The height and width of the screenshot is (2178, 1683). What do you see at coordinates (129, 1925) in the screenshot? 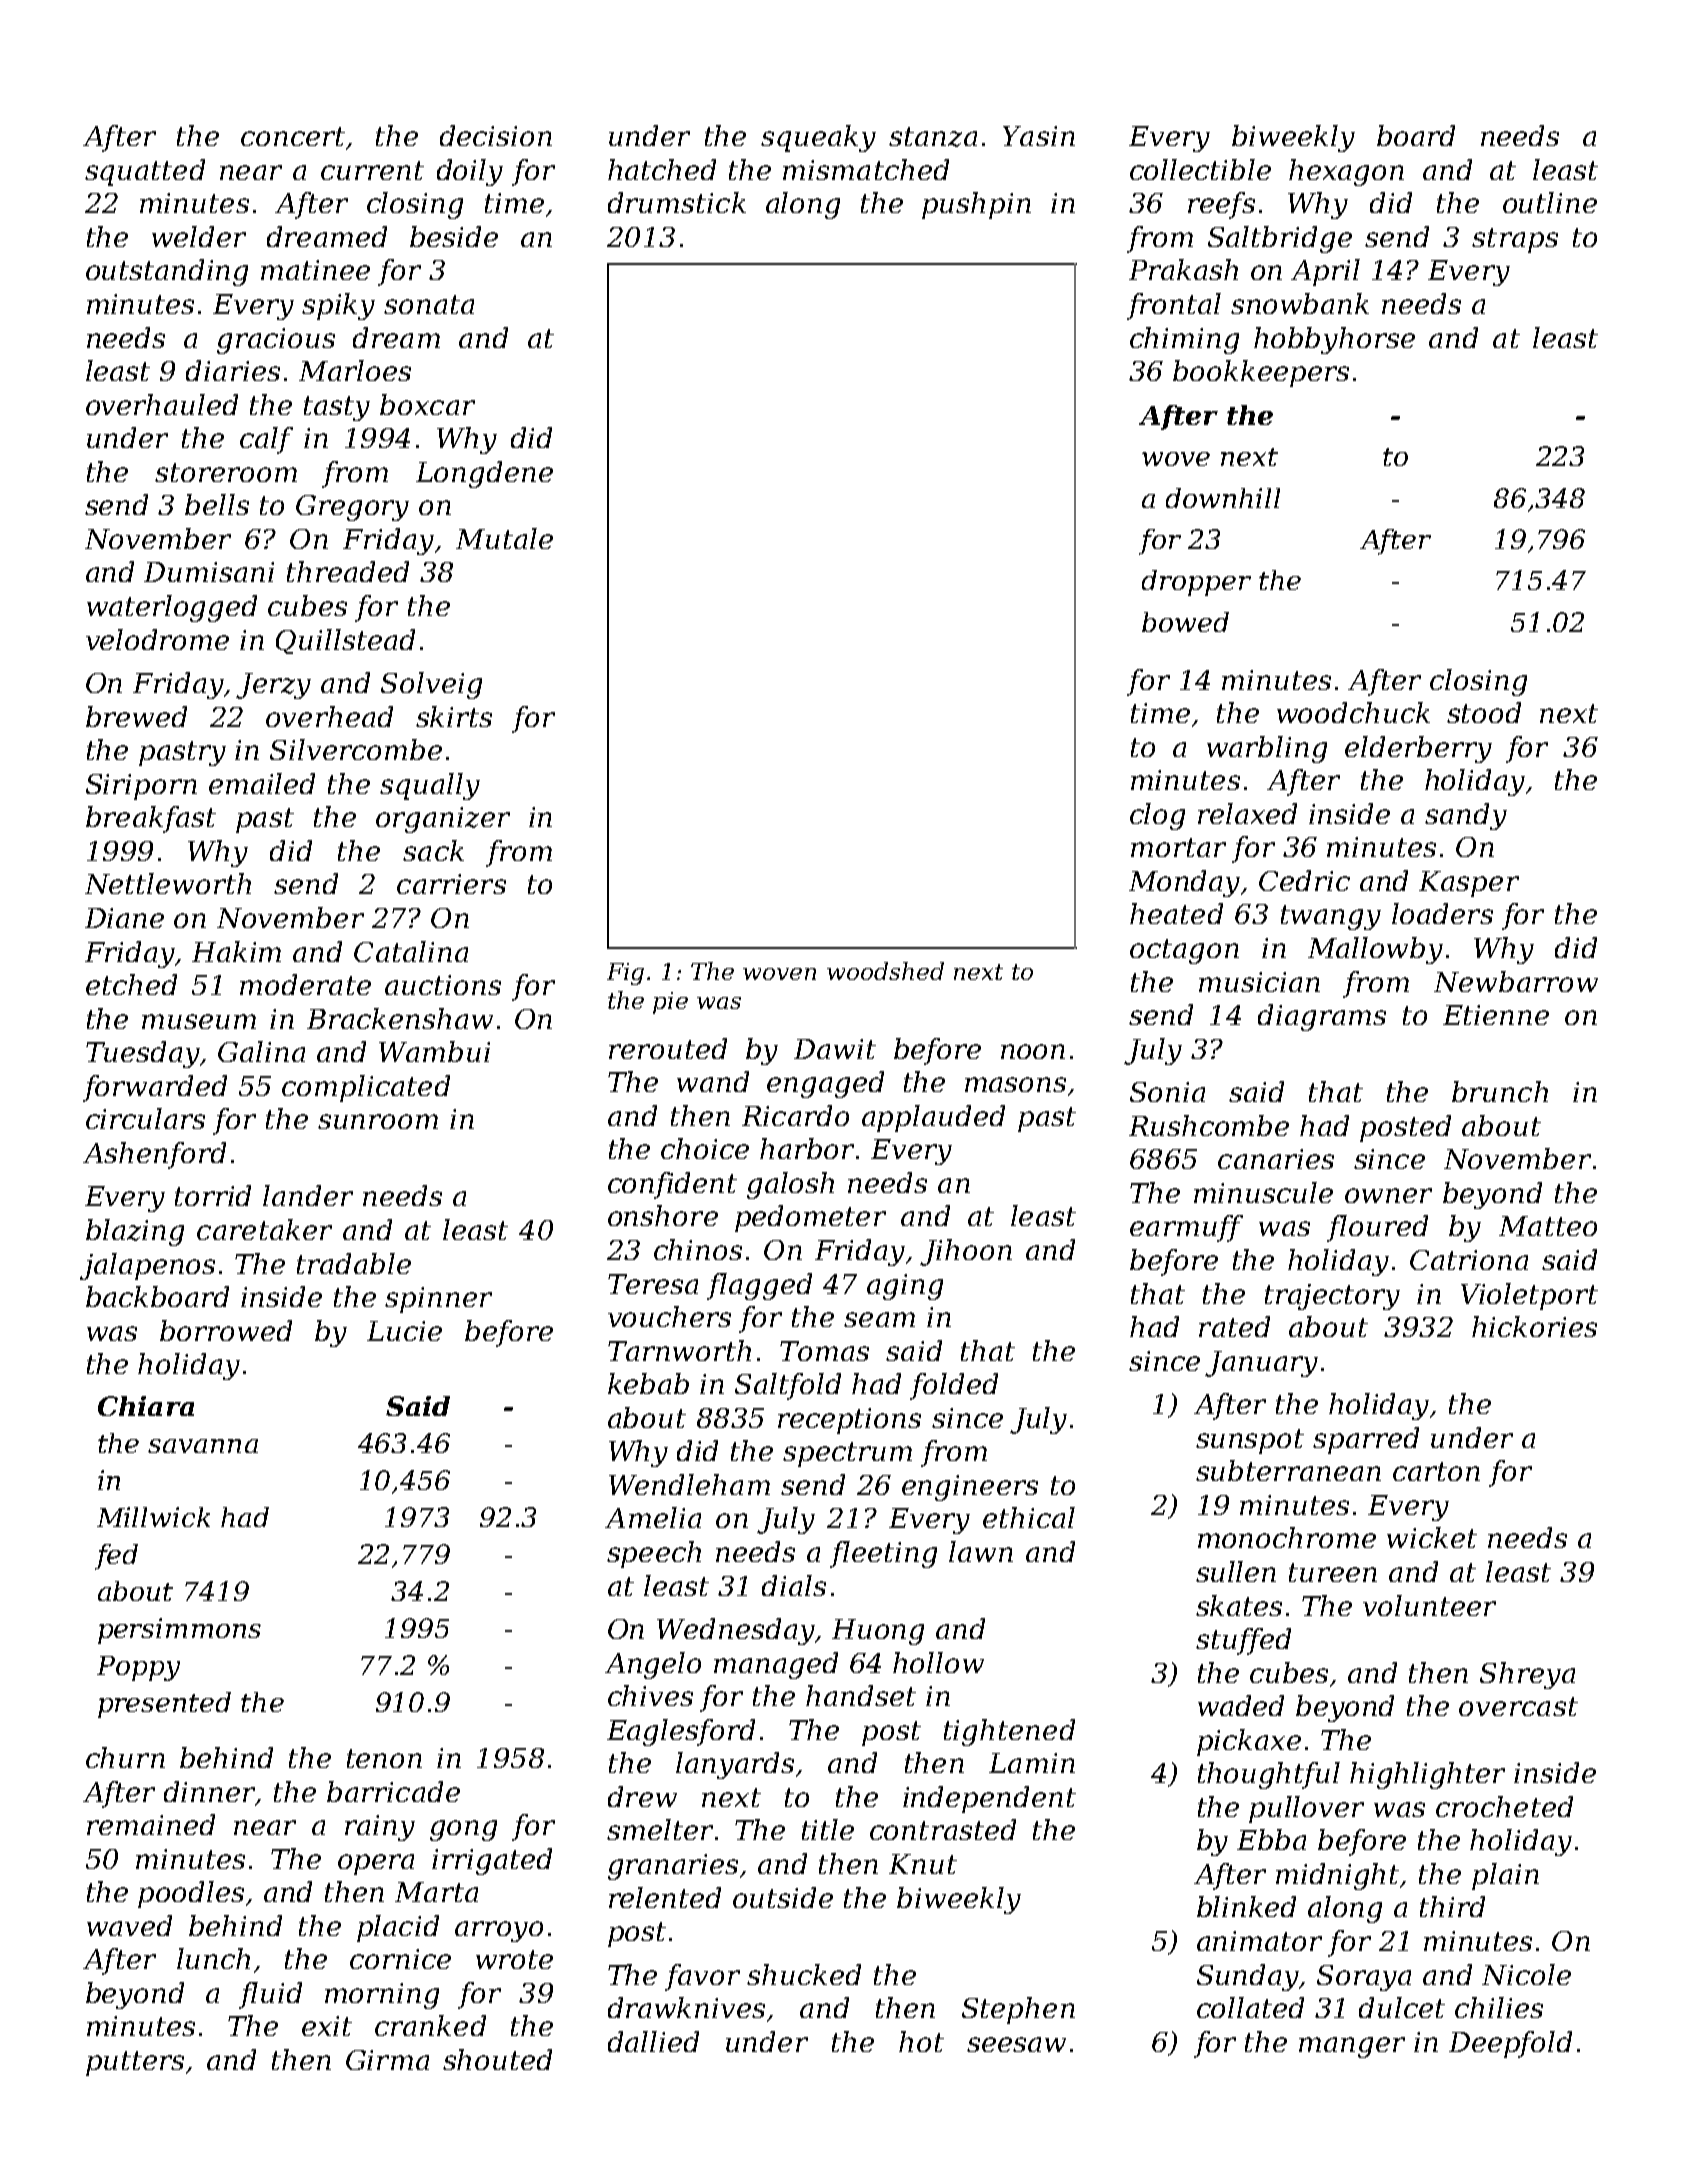
I see `waved` at bounding box center [129, 1925].
